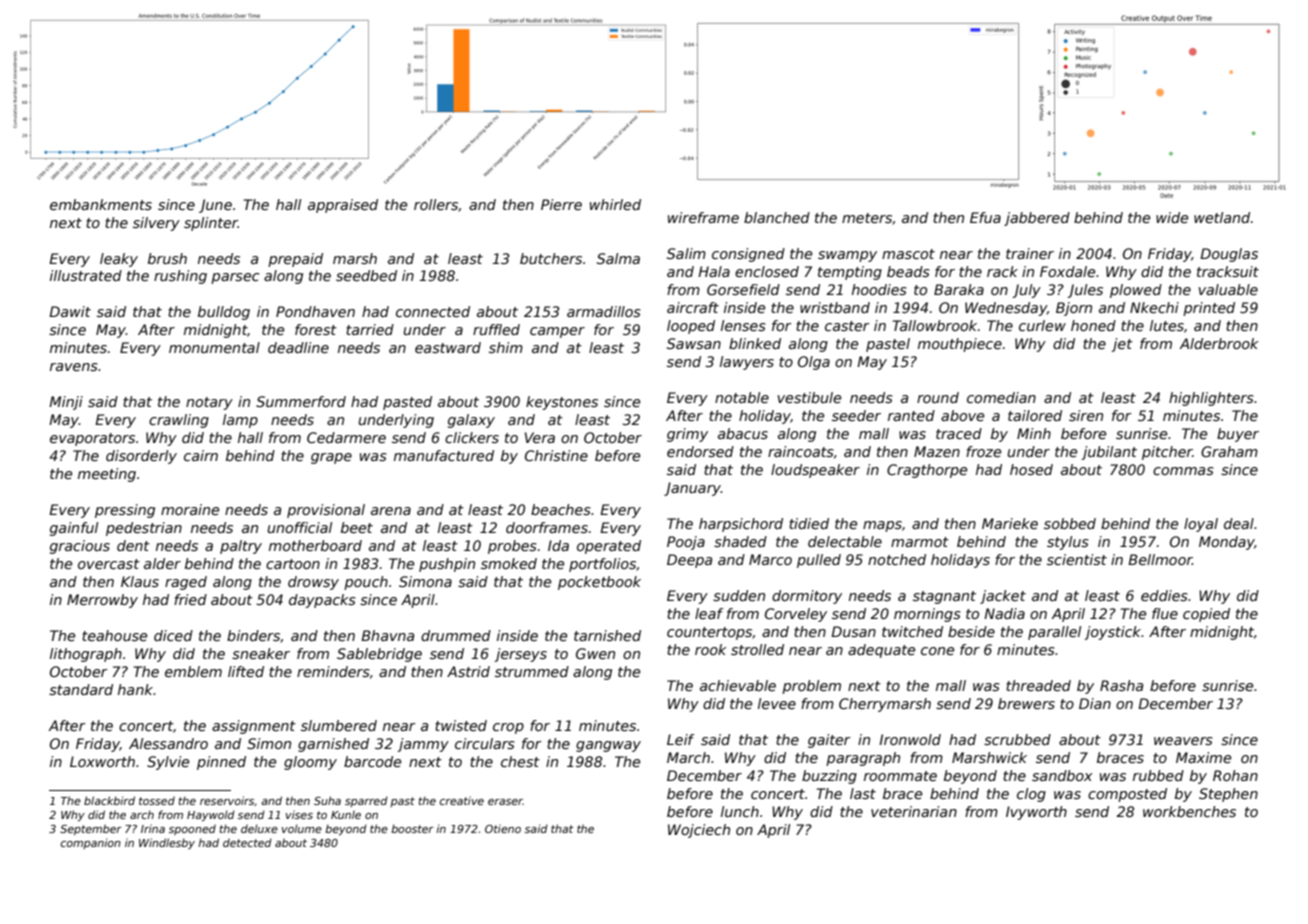 This screenshot has width=1308, height=924. I want to click on round, so click(938, 397).
